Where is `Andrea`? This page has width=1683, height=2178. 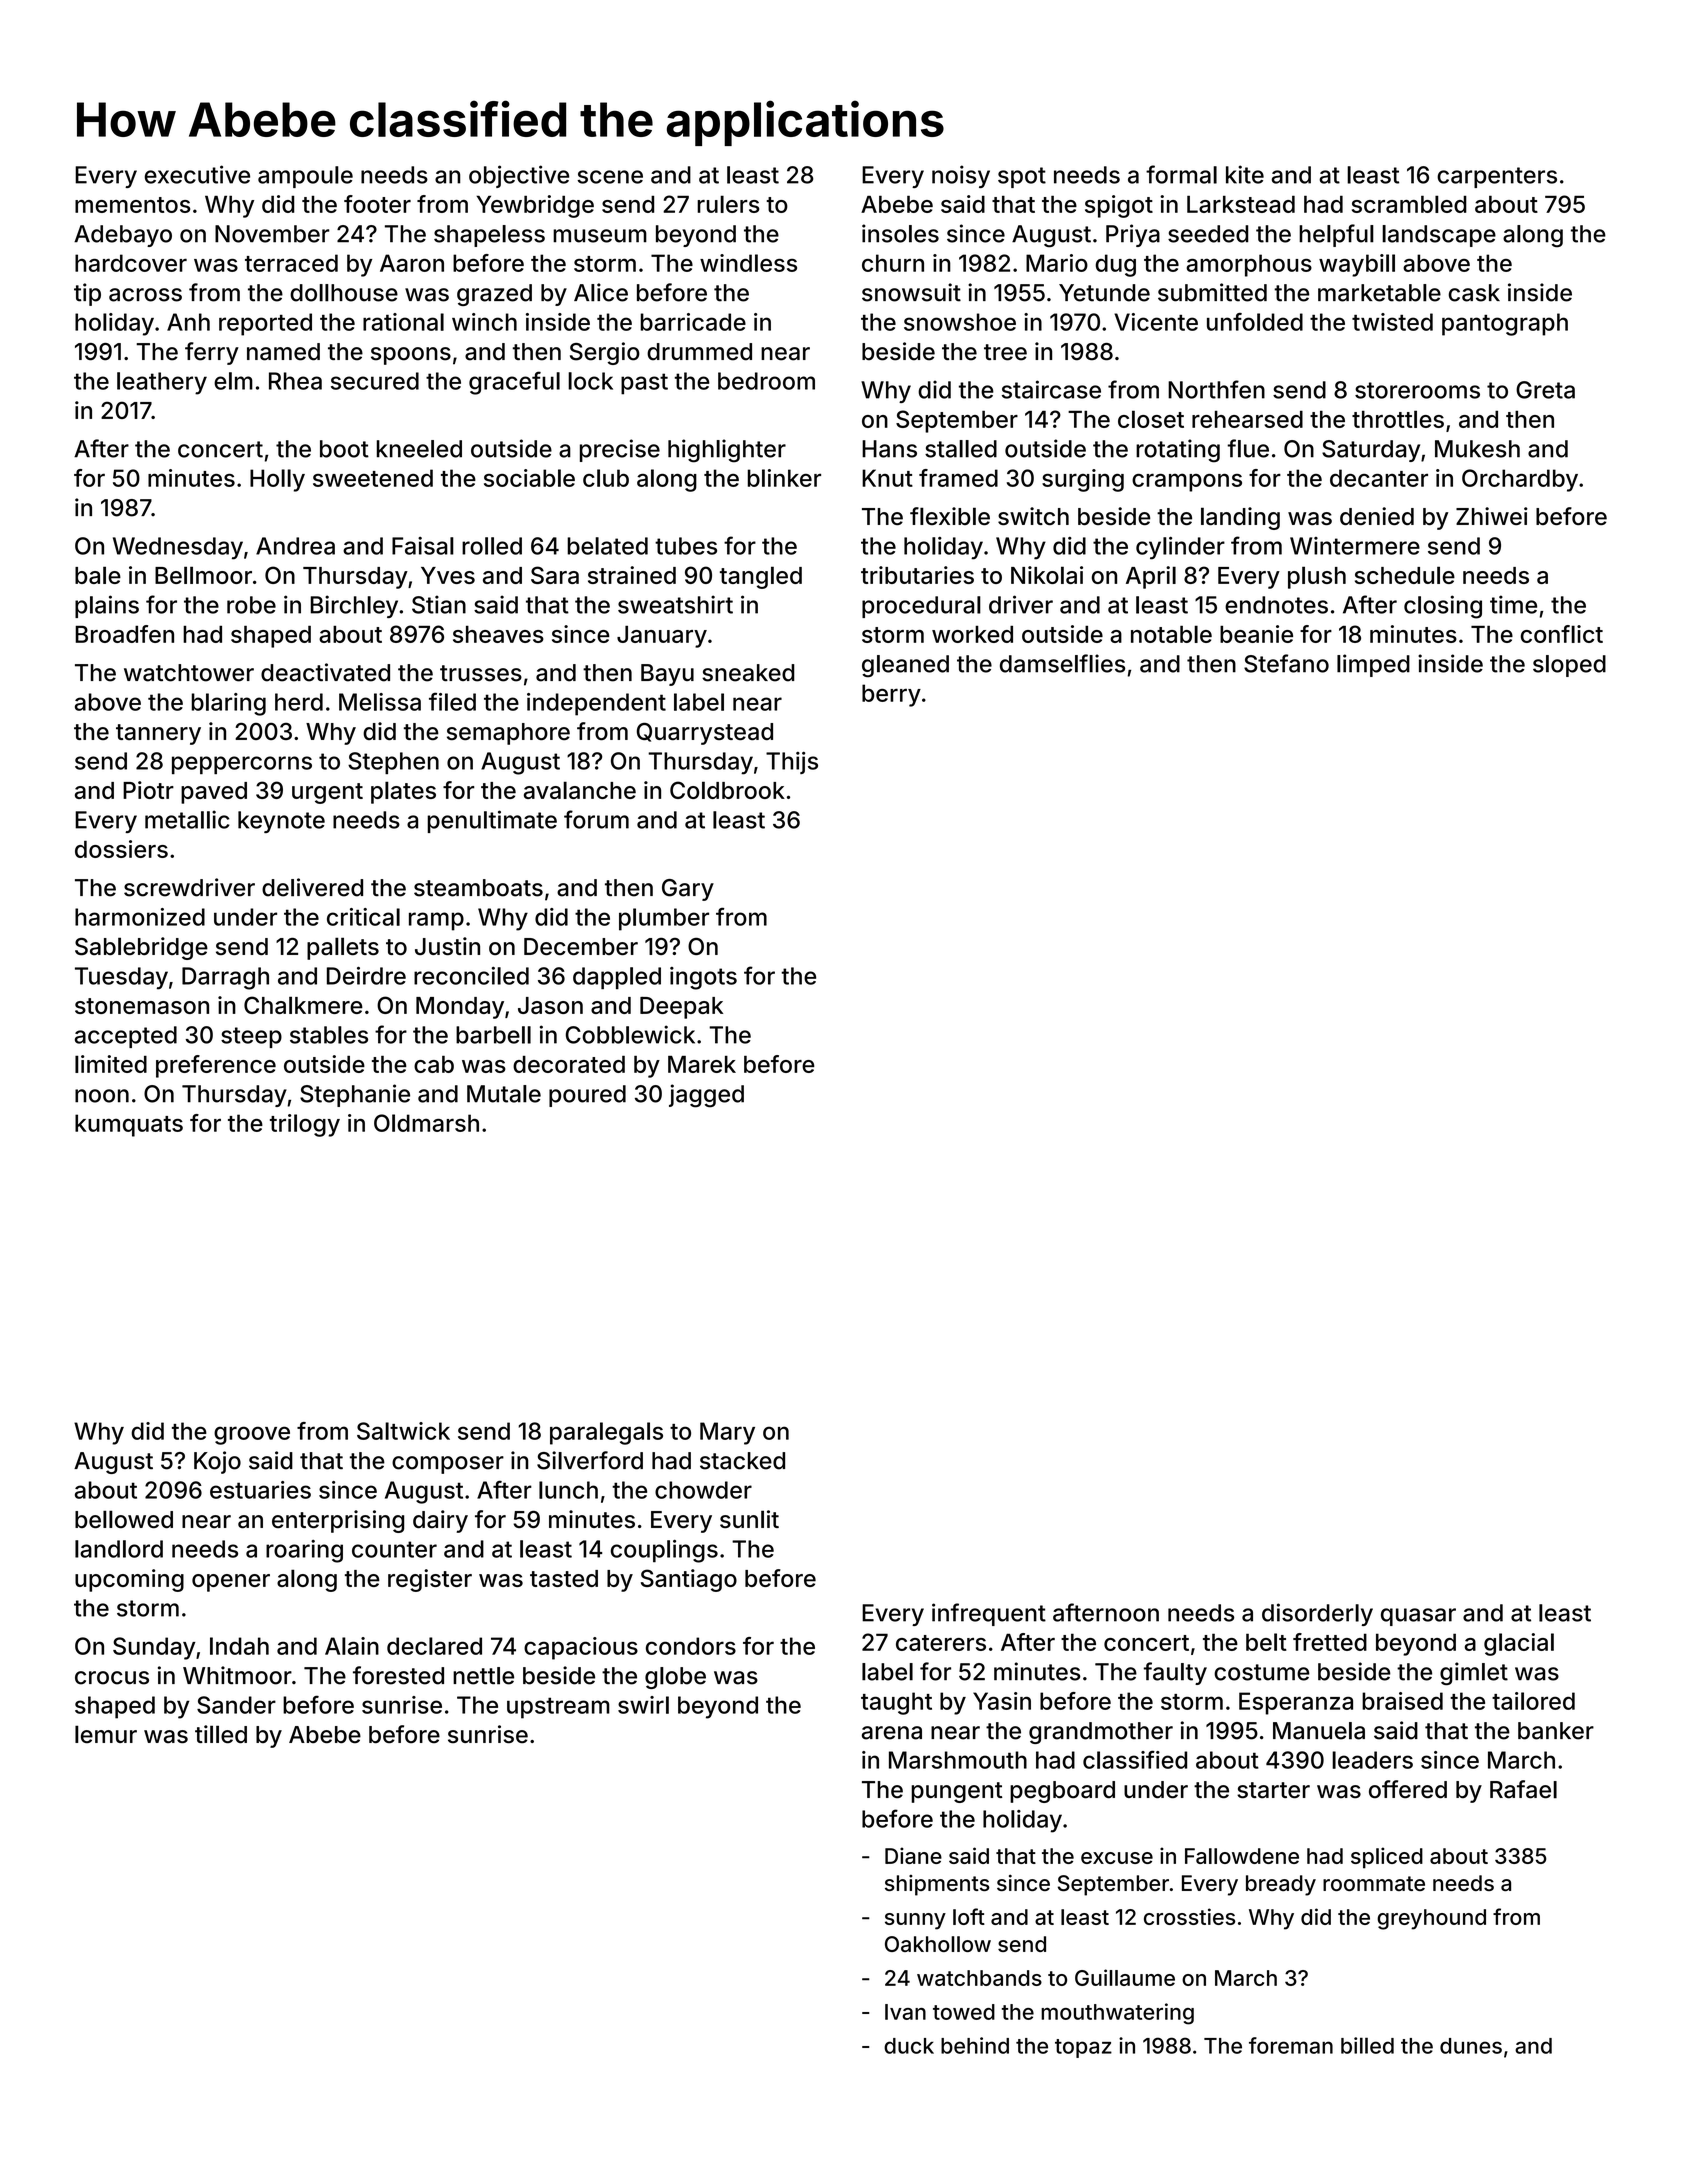 Andrea is located at coordinates (295, 546).
